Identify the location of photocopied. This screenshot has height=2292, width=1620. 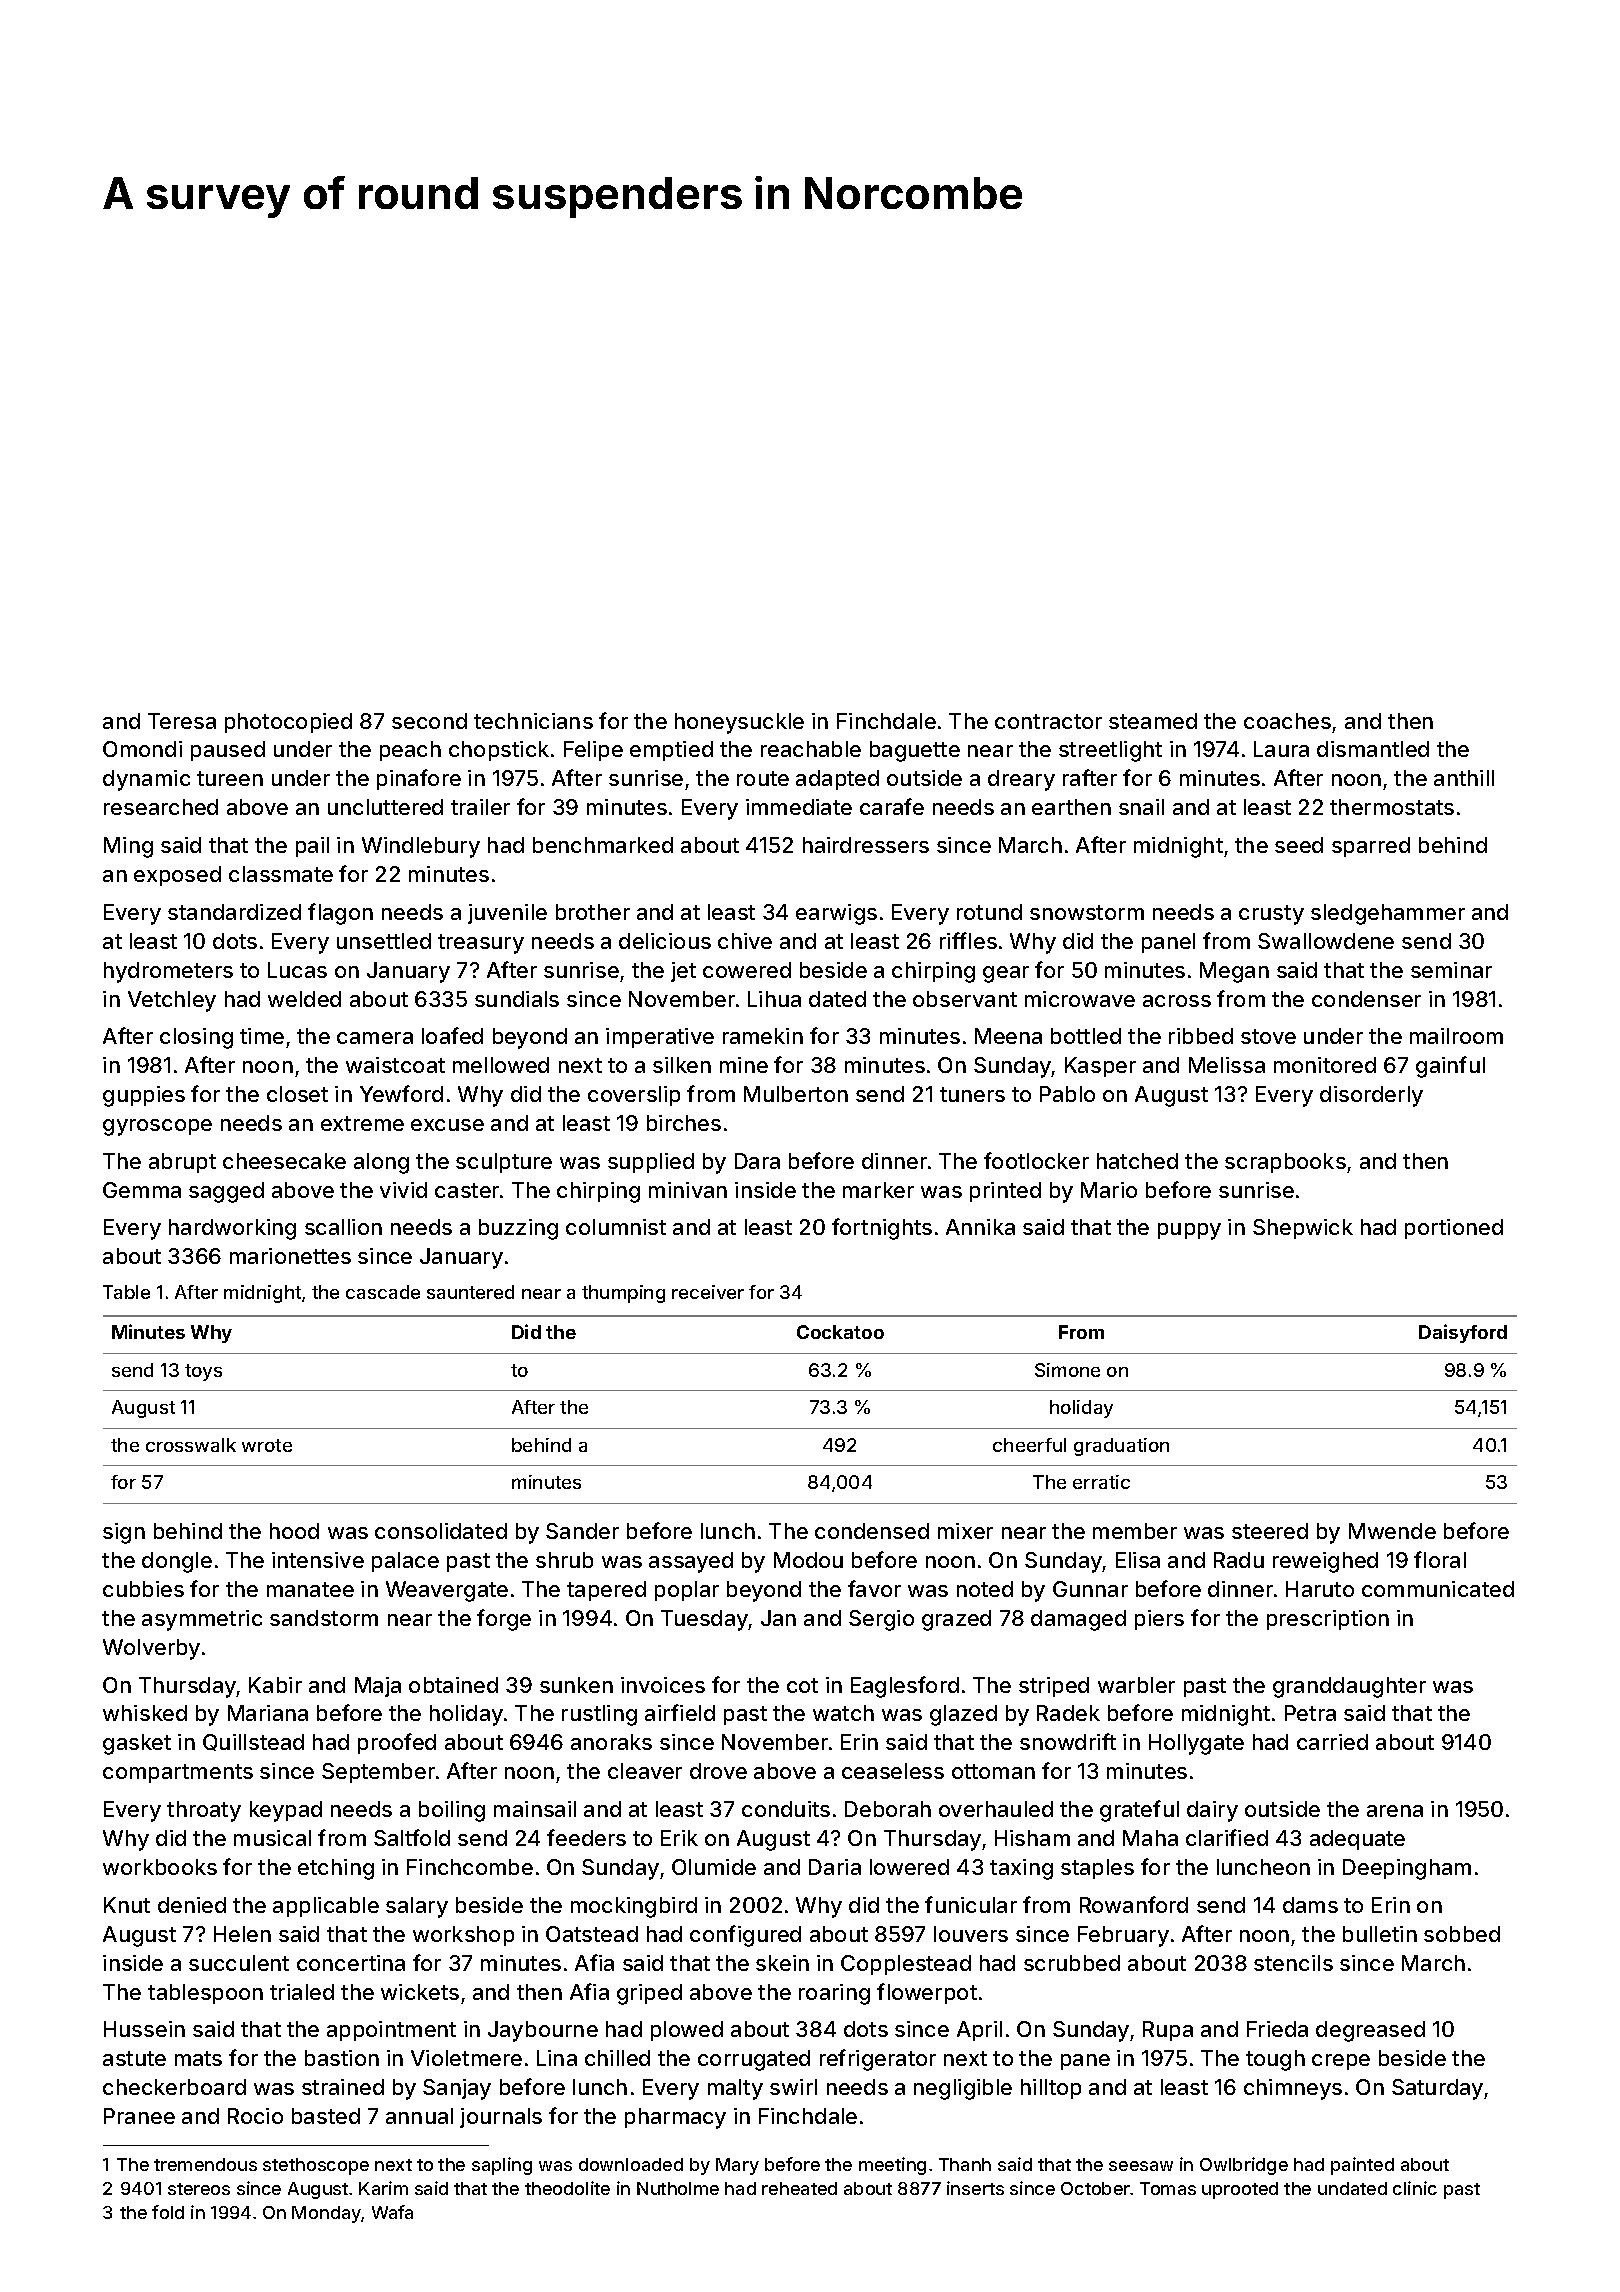
(288, 723).
